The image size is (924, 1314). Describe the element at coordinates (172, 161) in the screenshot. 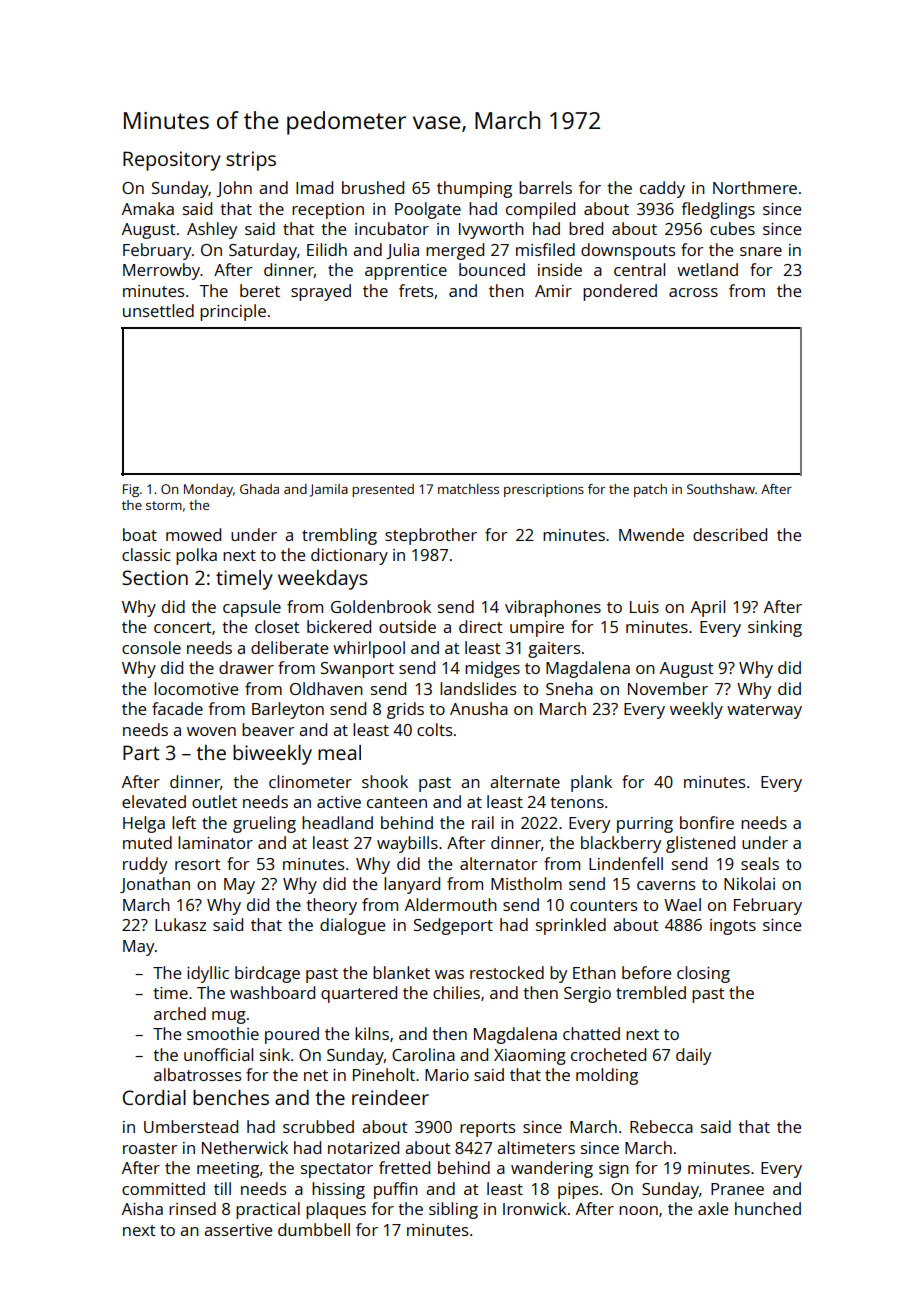

I see `Repository` at that location.
